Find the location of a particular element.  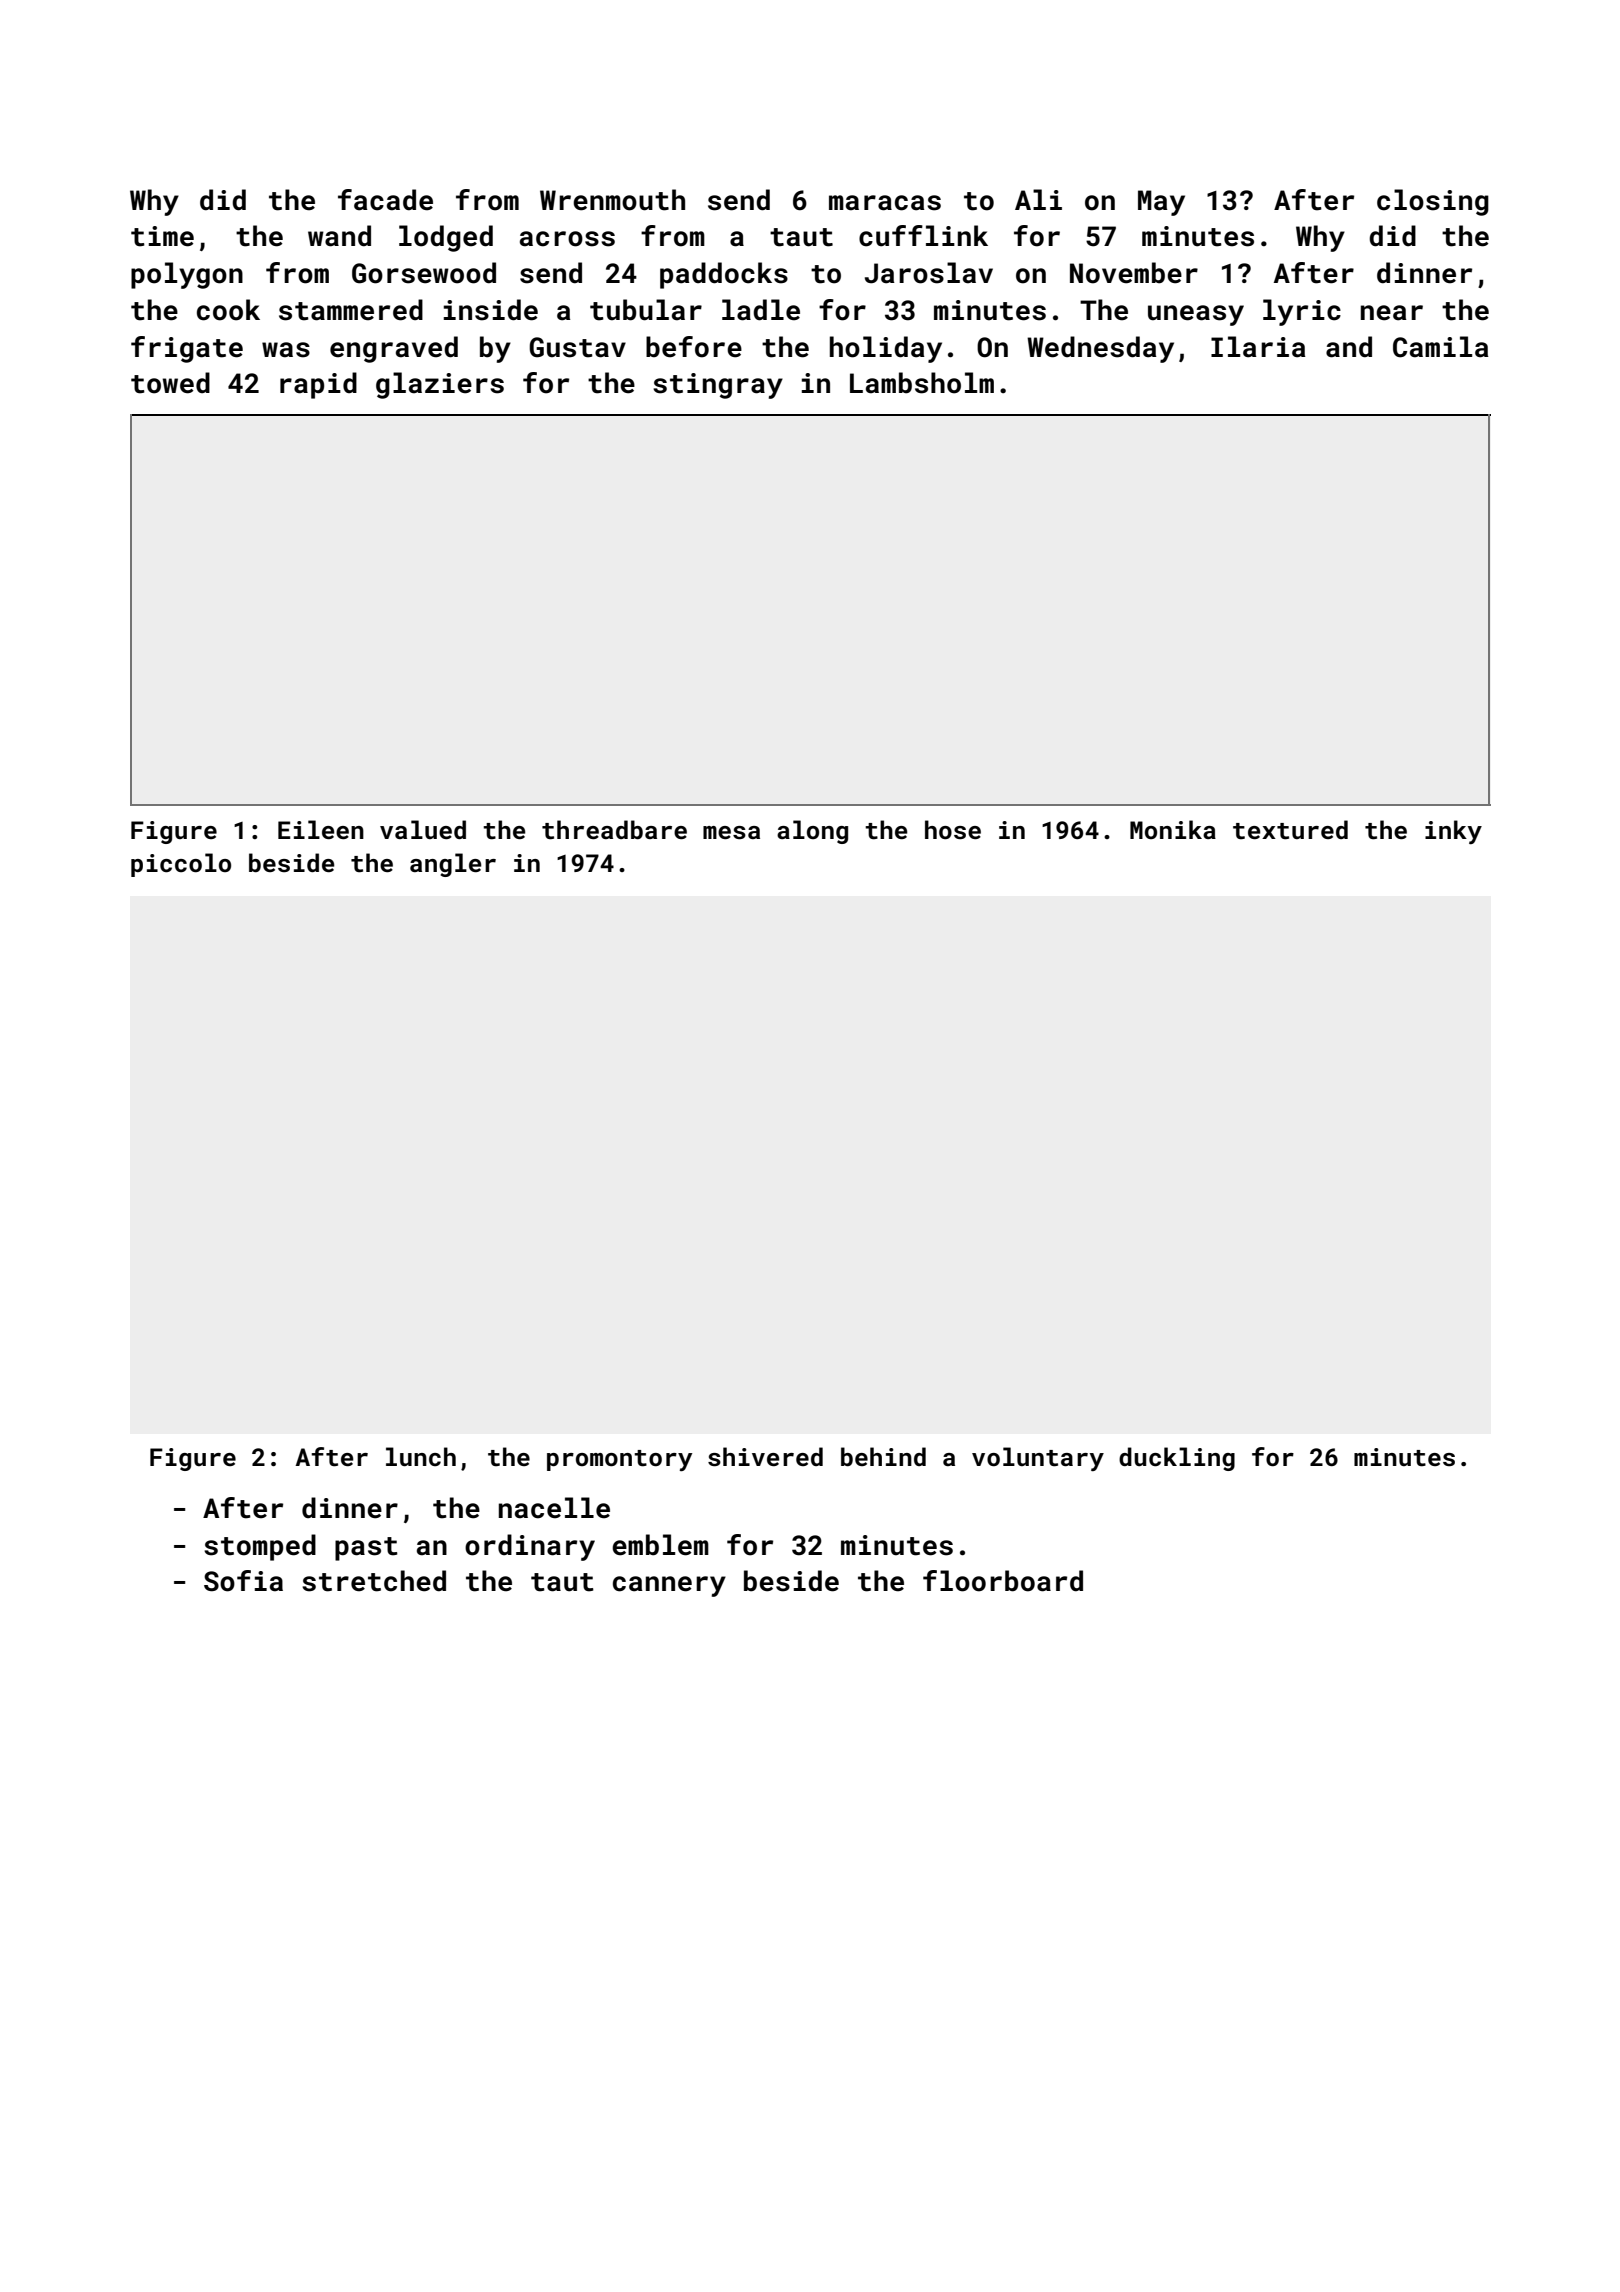

Wednesday is located at coordinates (1100, 349).
